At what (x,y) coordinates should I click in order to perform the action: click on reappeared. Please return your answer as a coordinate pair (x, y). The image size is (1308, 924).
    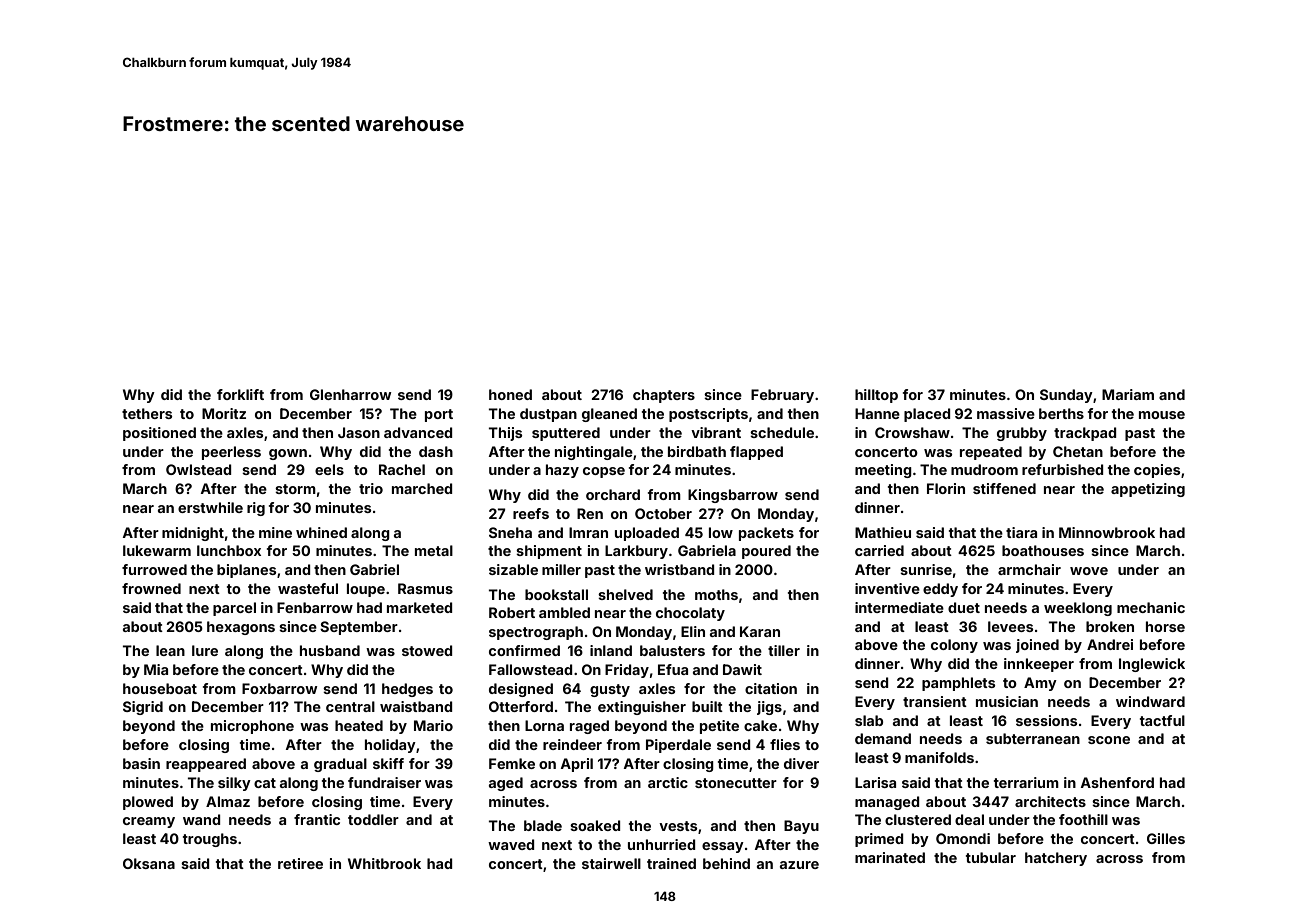
    Looking at the image, I should click on (206, 765).
